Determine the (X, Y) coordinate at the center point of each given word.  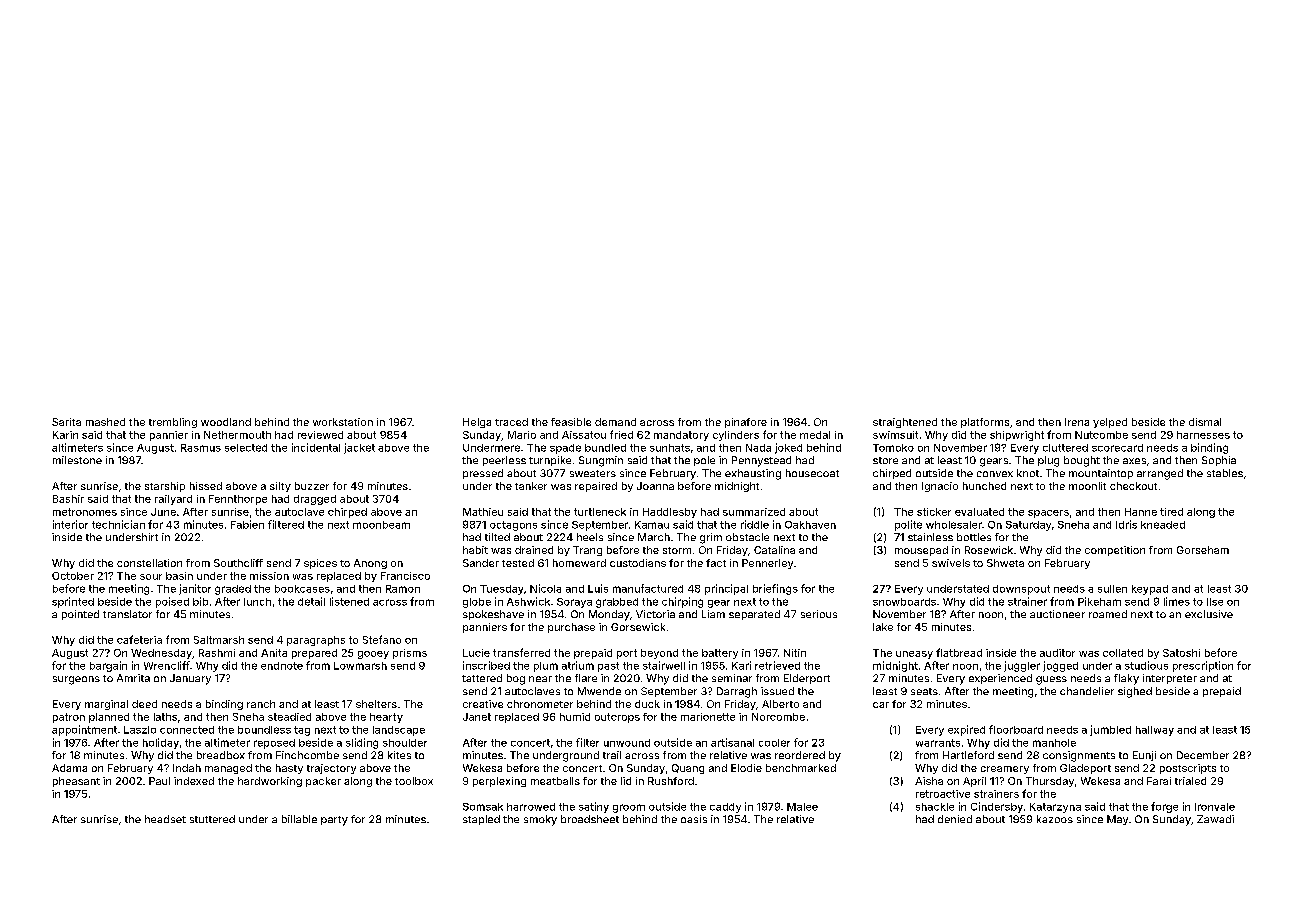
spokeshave (493, 615)
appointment (84, 730)
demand (615, 422)
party (334, 821)
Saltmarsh (219, 640)
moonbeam (381, 525)
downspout (1021, 590)
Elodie (746, 768)
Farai (1159, 781)
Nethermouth (237, 435)
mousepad (921, 551)
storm (677, 550)
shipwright (1017, 436)
